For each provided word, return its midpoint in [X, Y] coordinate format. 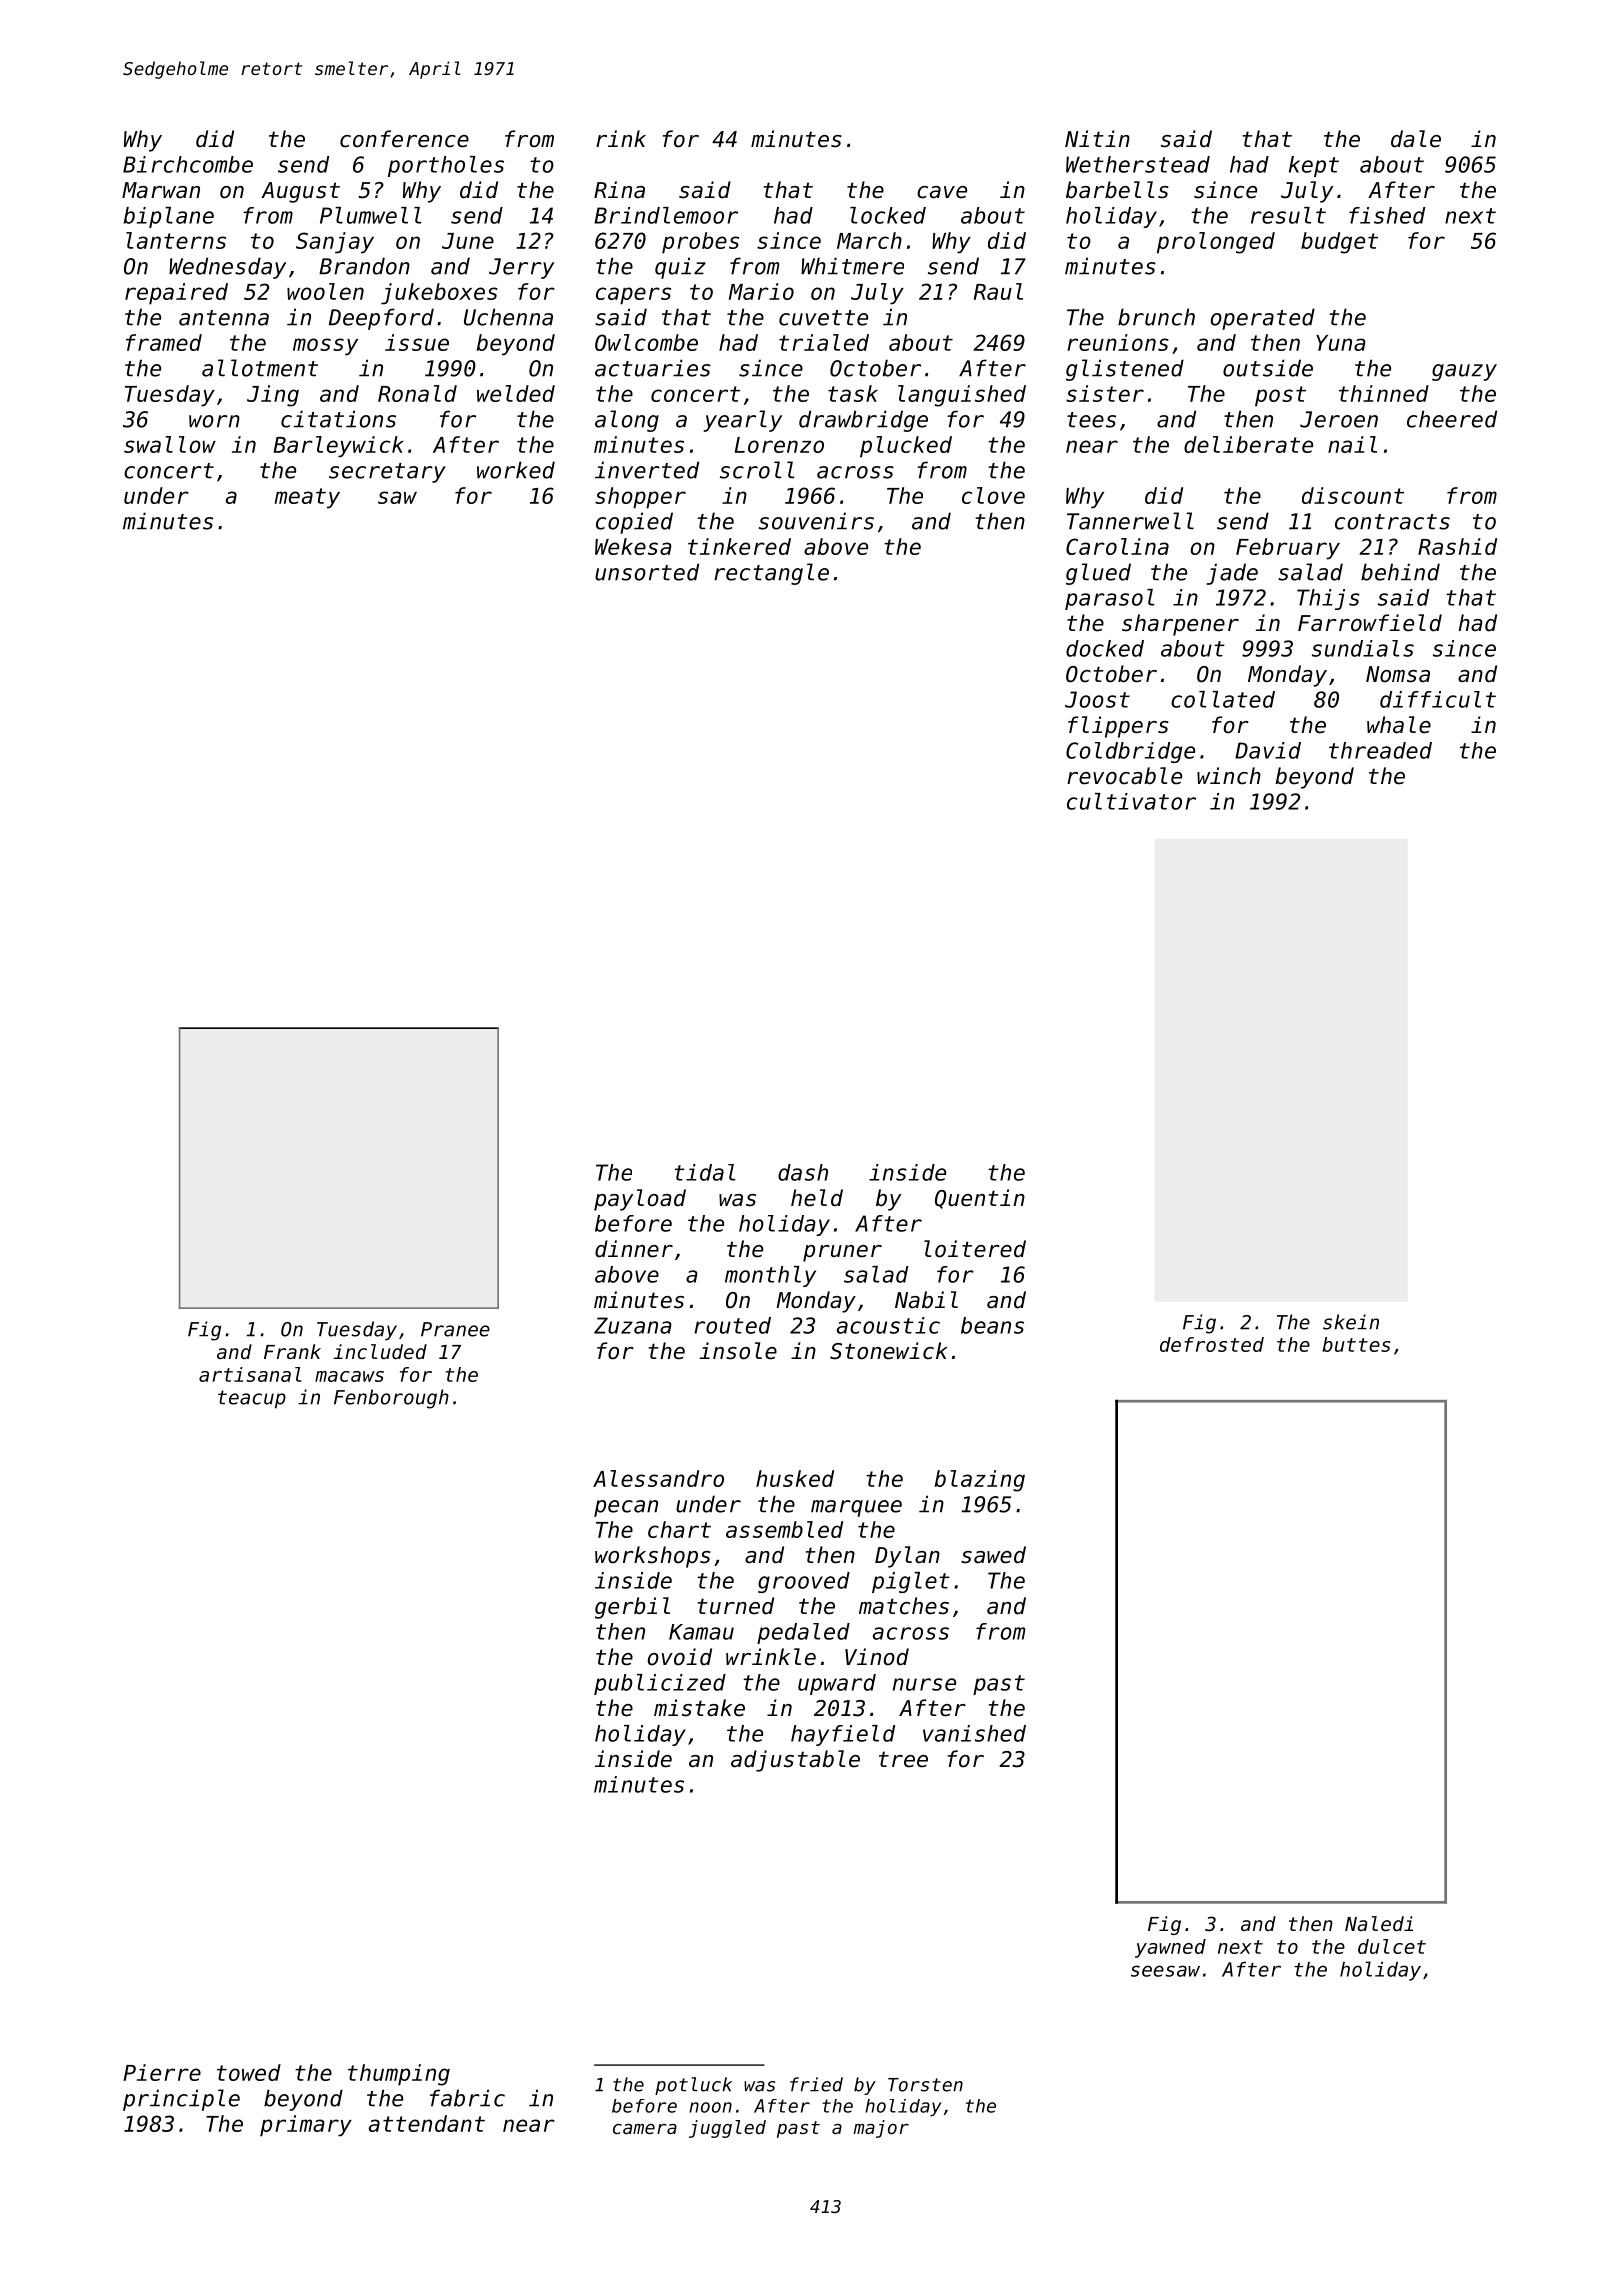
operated [1263, 319]
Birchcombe [188, 164]
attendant [427, 2123]
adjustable [795, 1761]
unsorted [647, 572]
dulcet [1392, 1946]
